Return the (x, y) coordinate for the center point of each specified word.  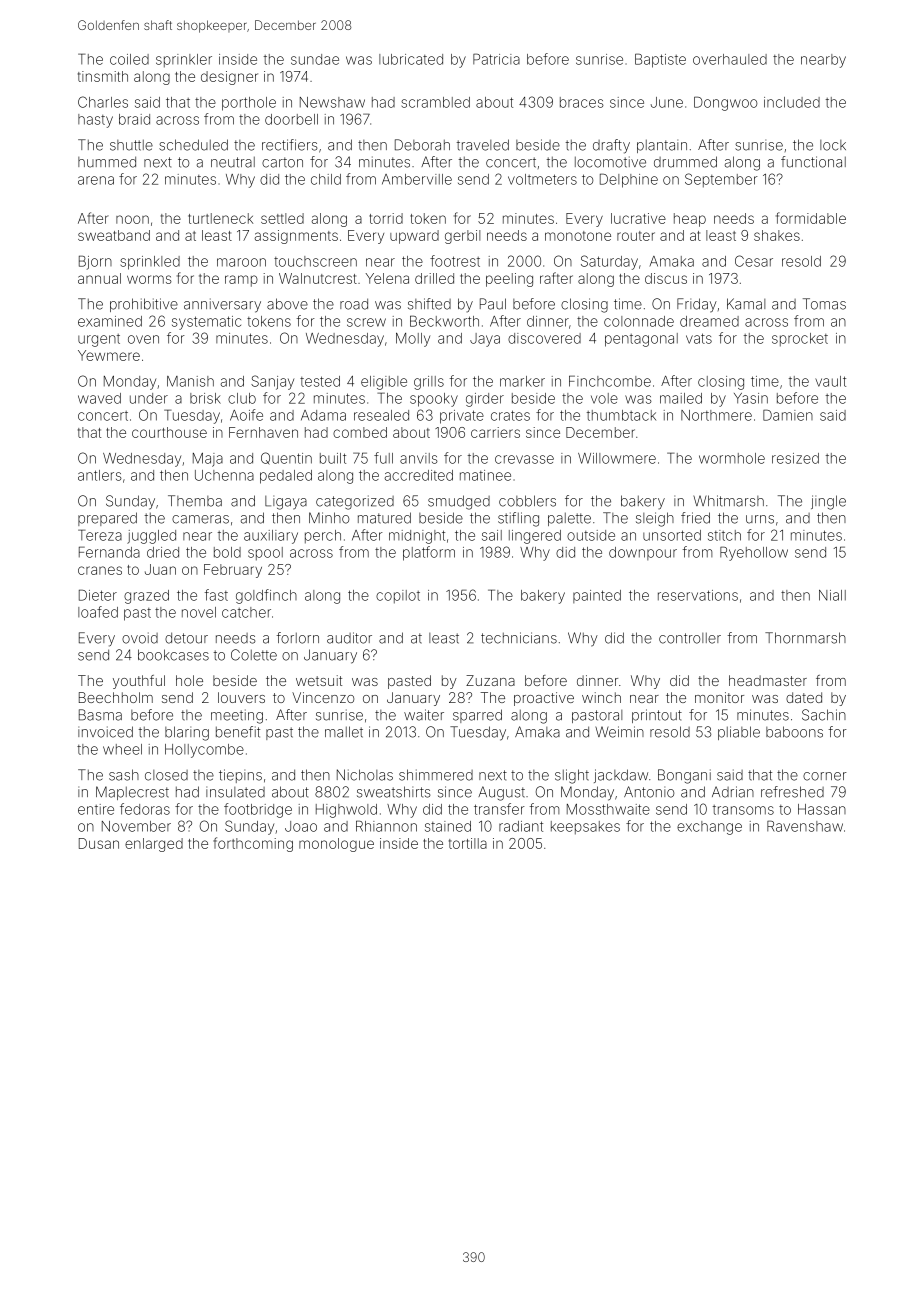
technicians (519, 638)
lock (833, 145)
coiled (129, 59)
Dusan (99, 843)
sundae (315, 59)
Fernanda (109, 552)
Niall (832, 595)
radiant (521, 826)
